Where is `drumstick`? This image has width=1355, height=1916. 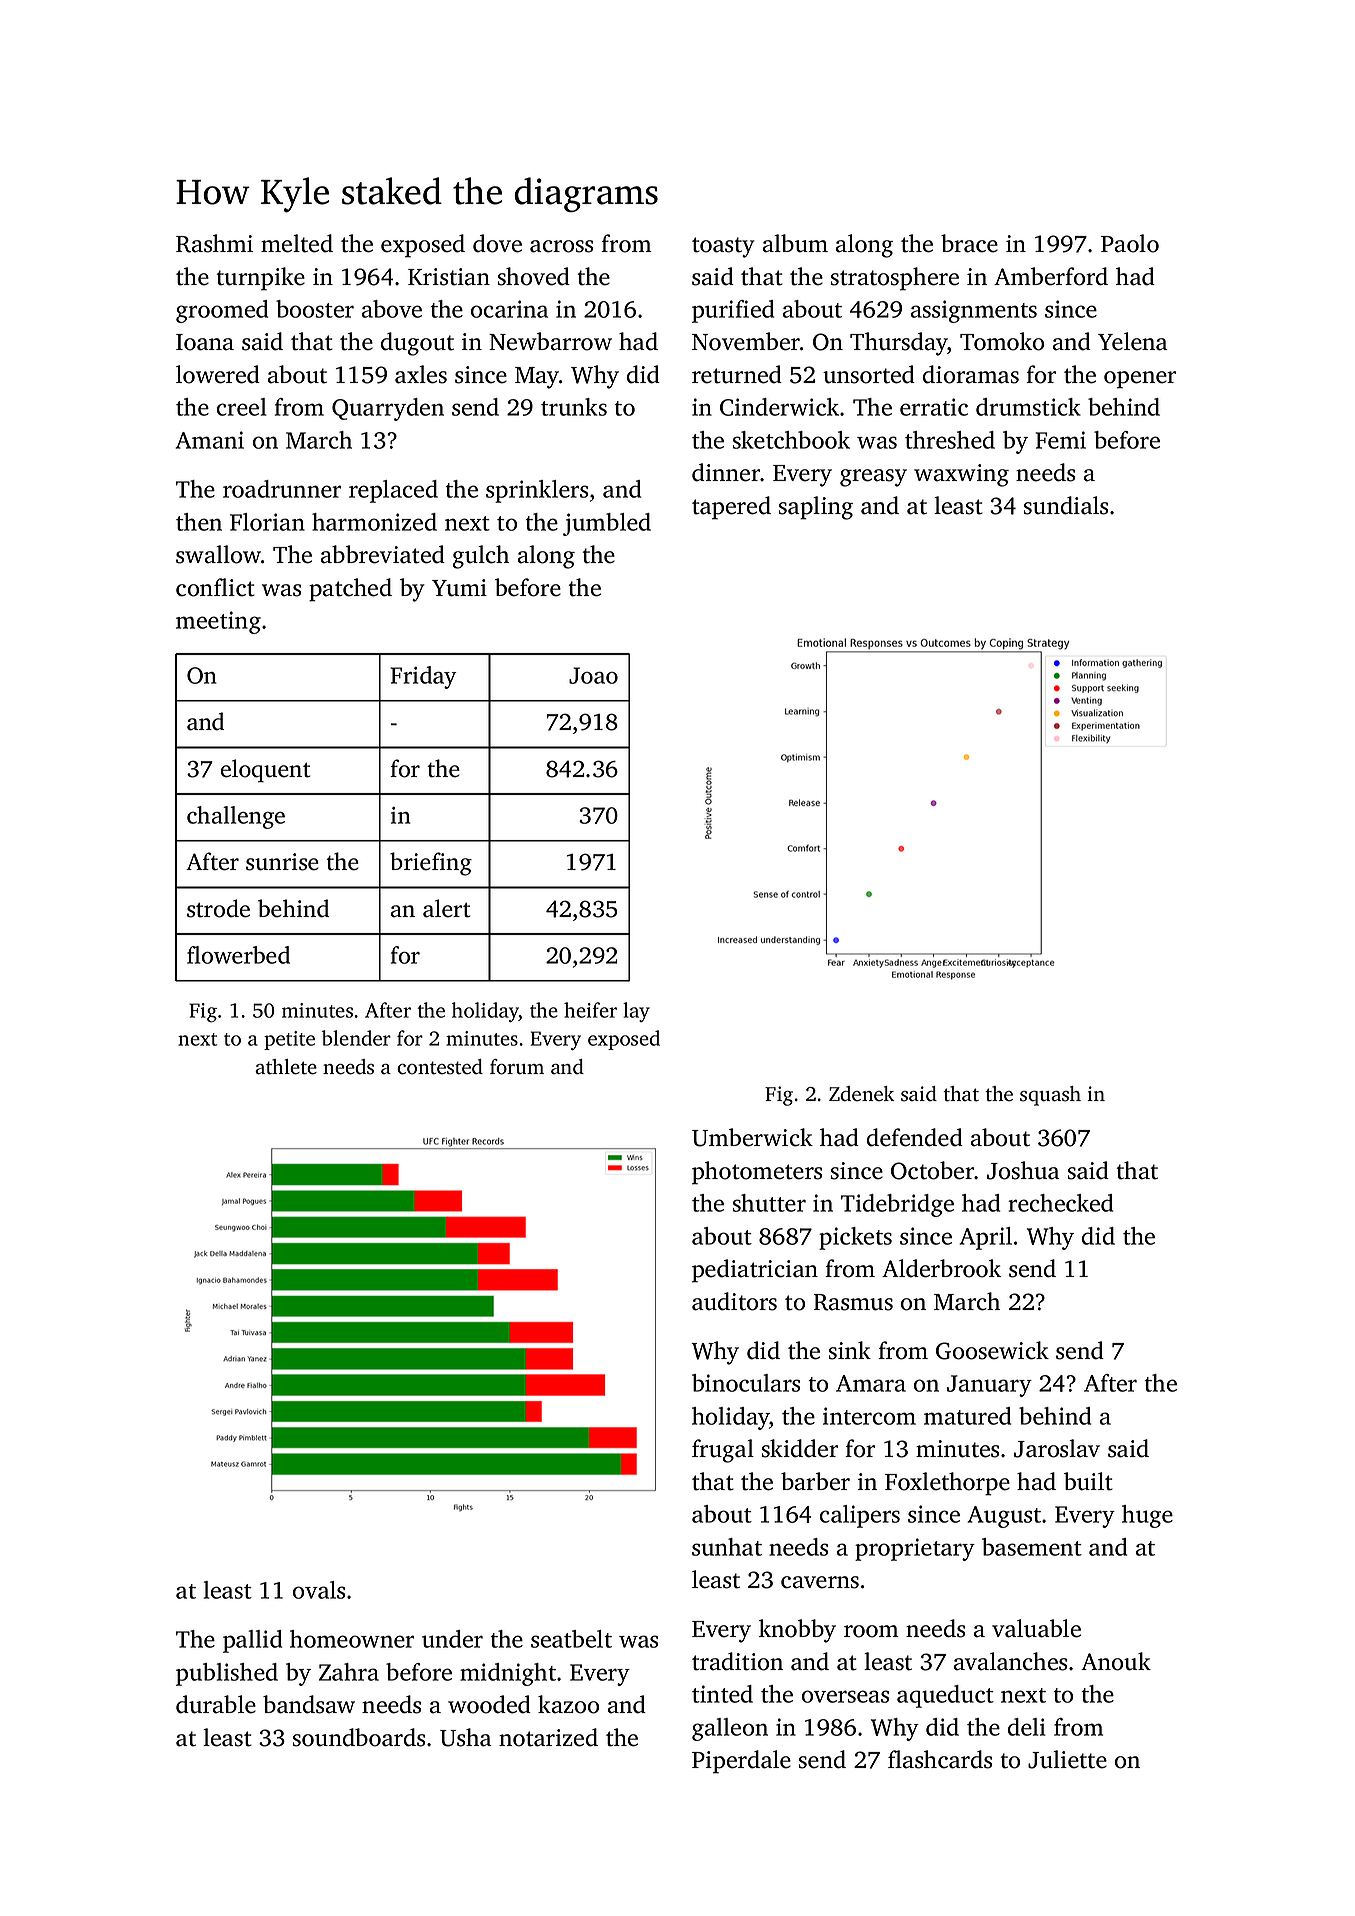
drumstick is located at coordinates (1028, 407).
